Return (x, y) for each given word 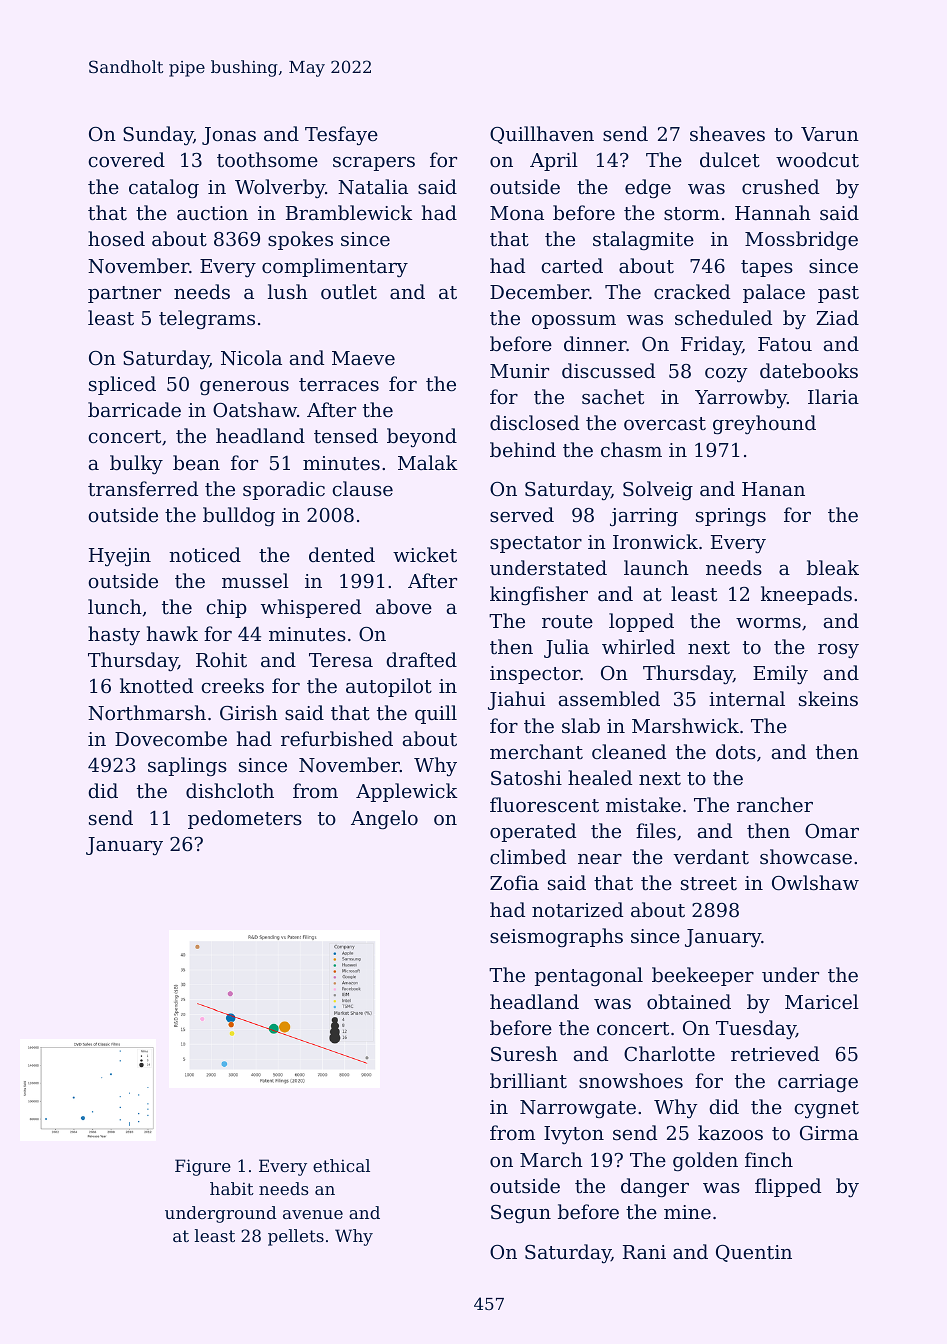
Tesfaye (341, 135)
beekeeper (703, 976)
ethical (341, 1165)
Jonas (229, 136)
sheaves (727, 133)
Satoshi (526, 777)
